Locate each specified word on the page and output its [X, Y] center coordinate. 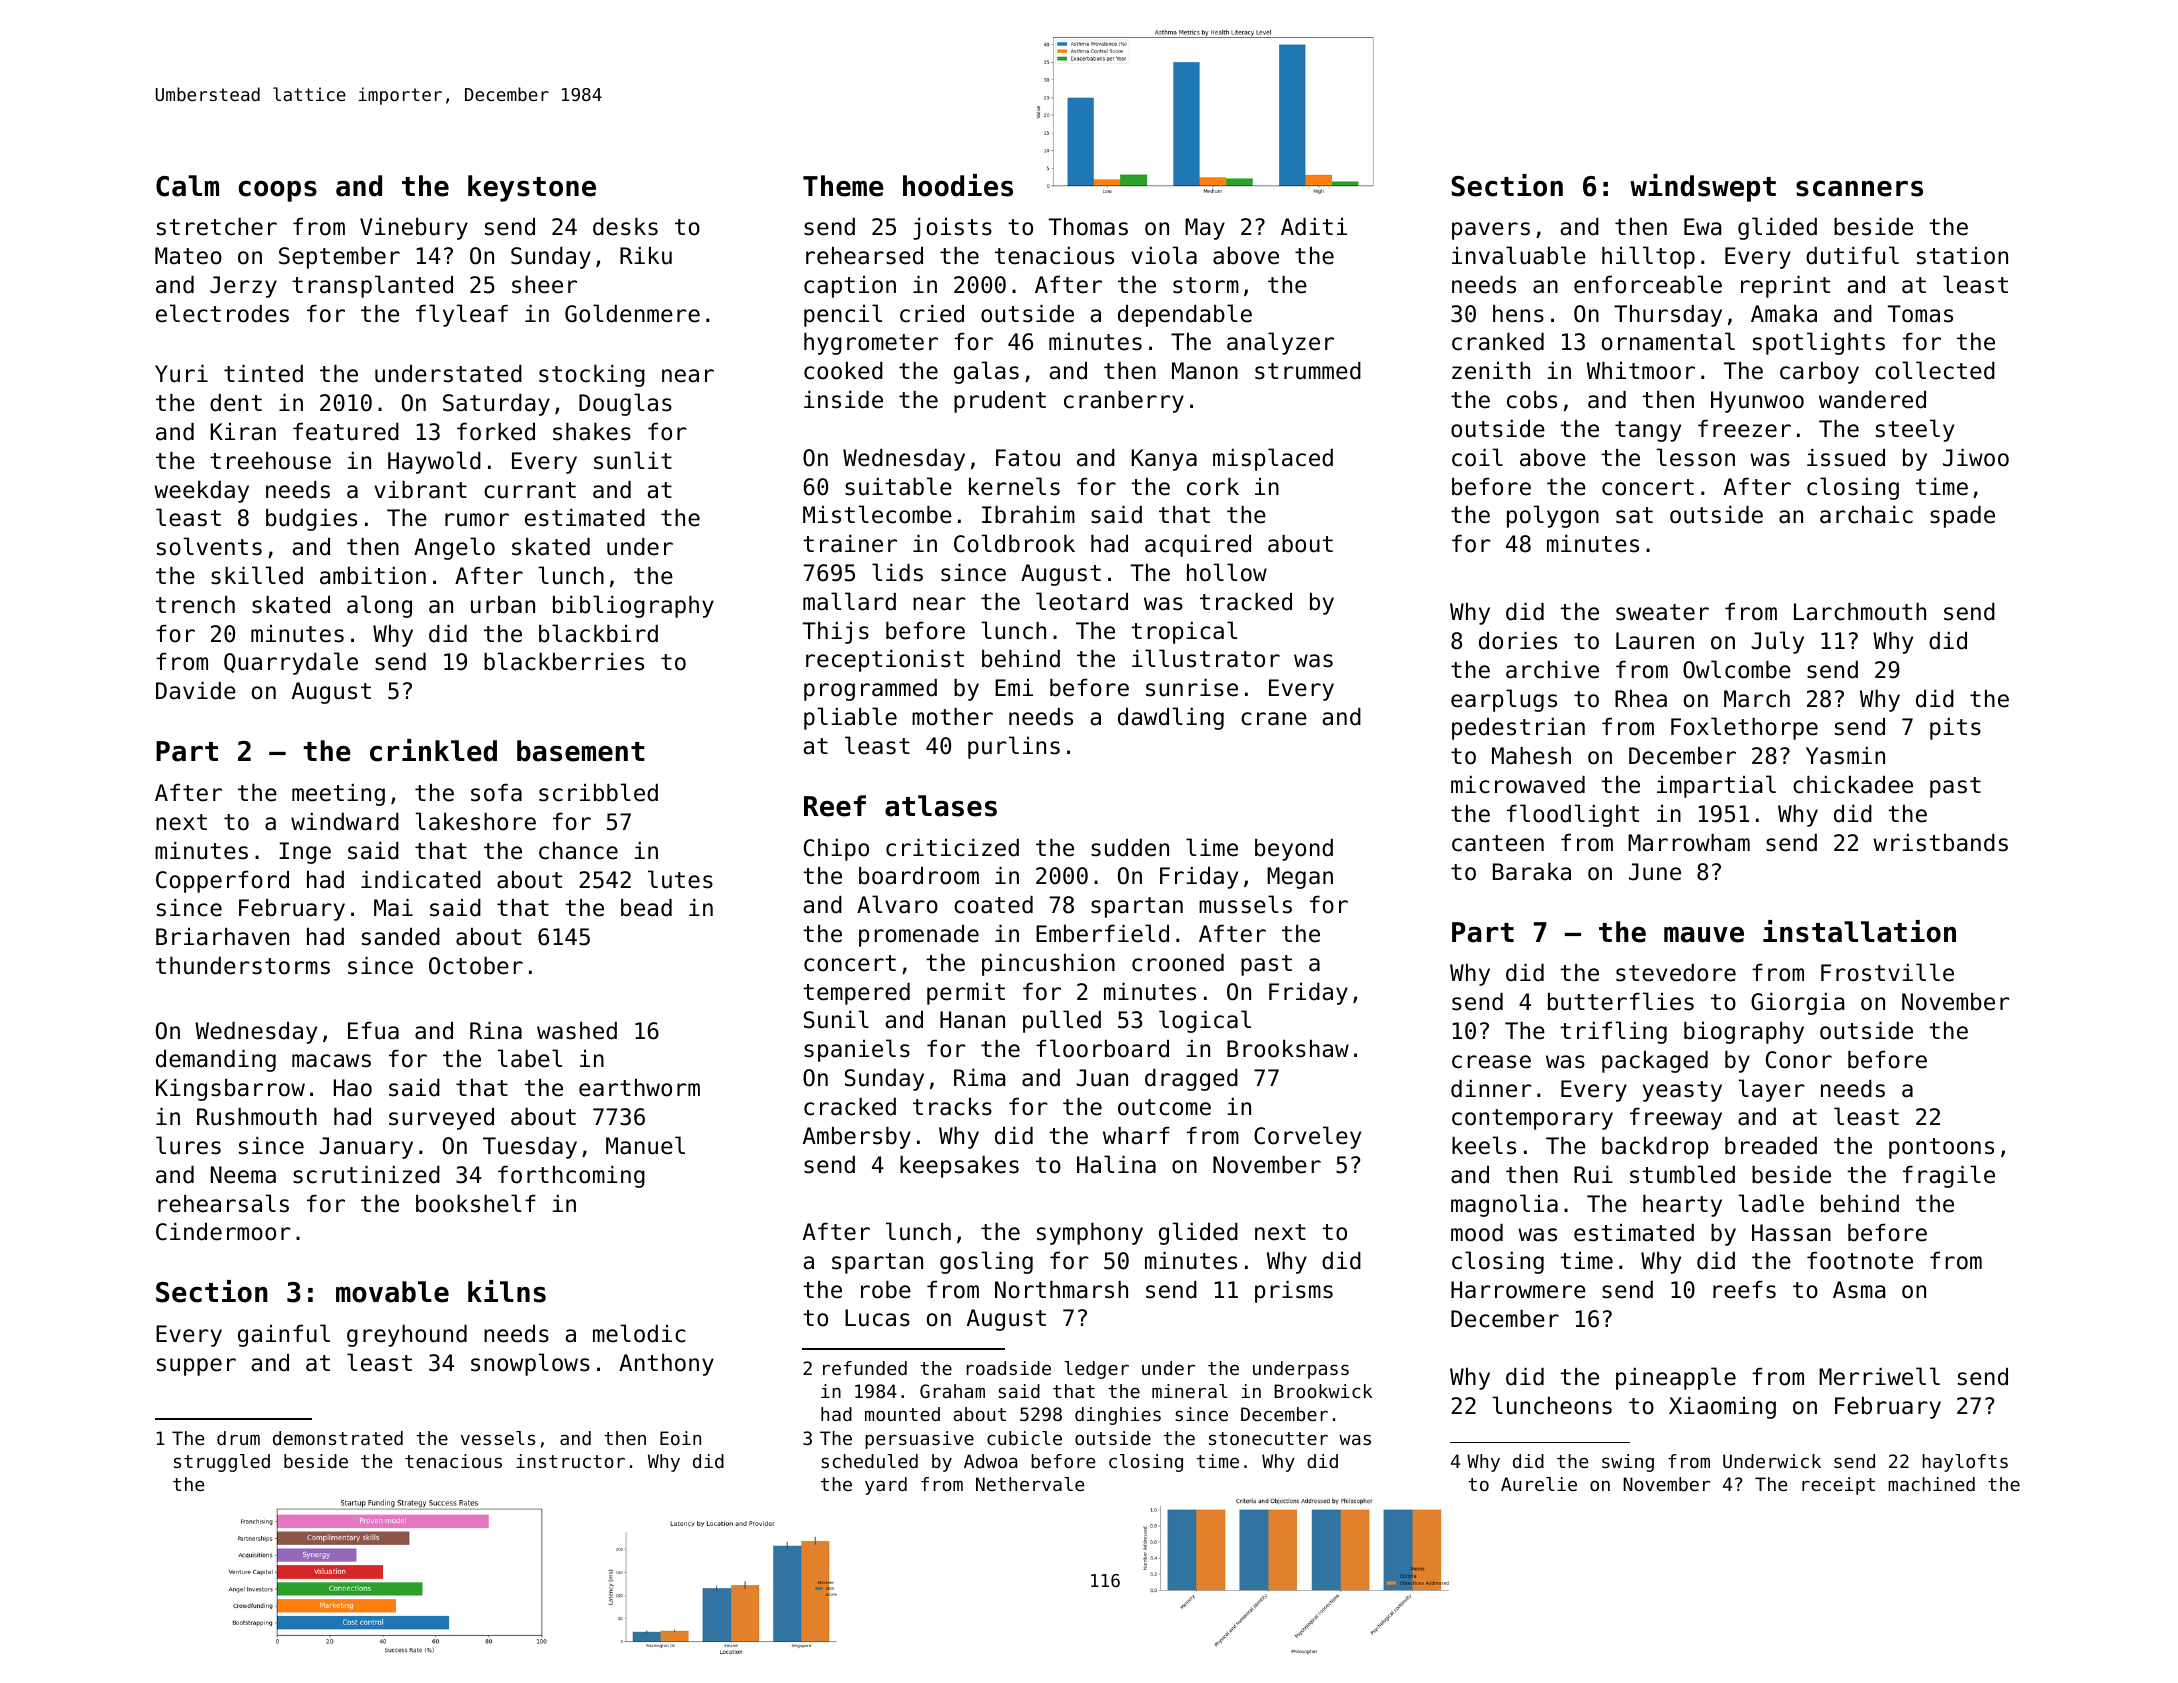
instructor [570, 1461]
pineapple [1676, 1378]
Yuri [181, 374]
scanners [1859, 189]
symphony [1090, 1234]
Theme [843, 186]
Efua [373, 1031]
